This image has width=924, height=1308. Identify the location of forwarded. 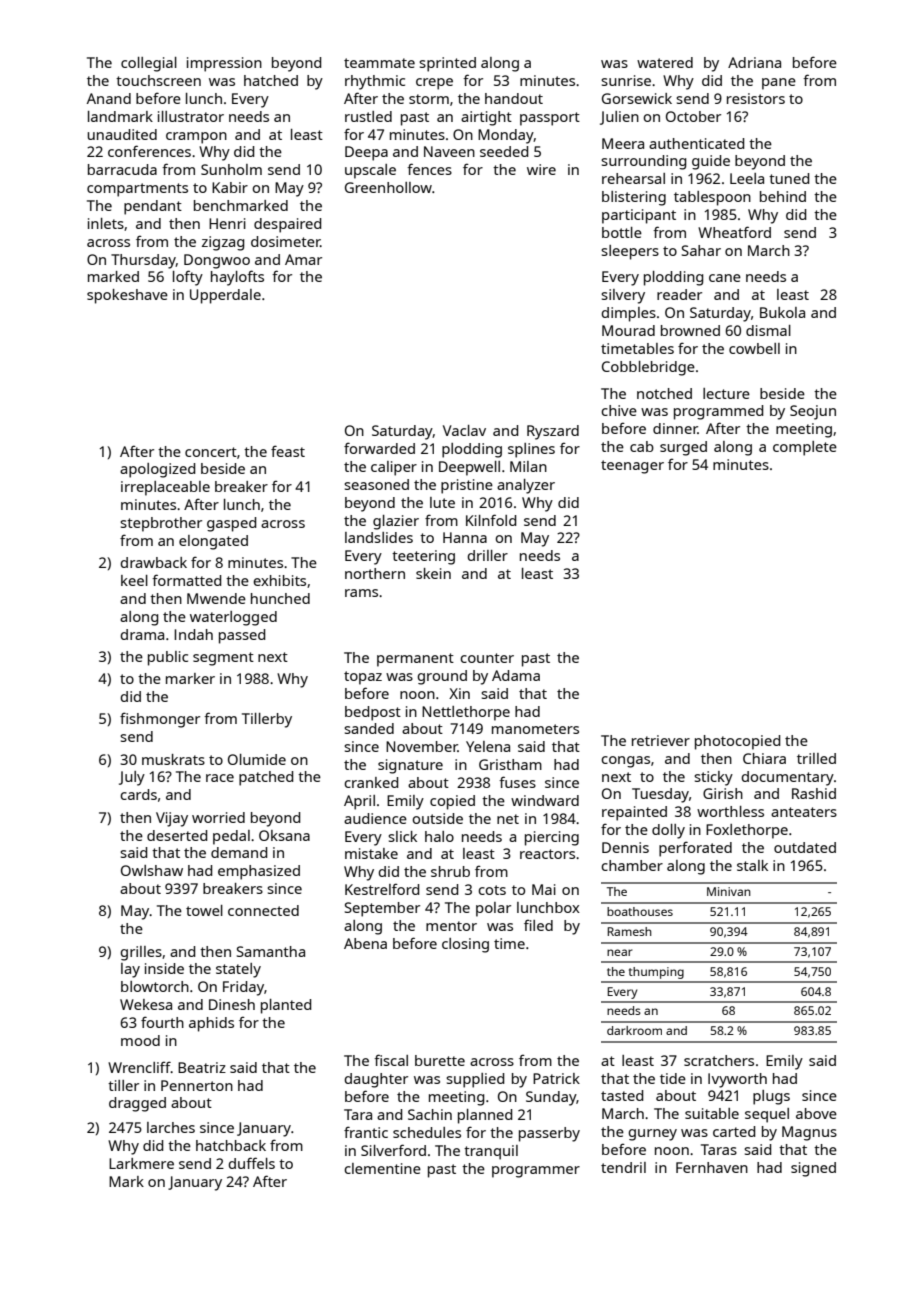
(379, 448).
